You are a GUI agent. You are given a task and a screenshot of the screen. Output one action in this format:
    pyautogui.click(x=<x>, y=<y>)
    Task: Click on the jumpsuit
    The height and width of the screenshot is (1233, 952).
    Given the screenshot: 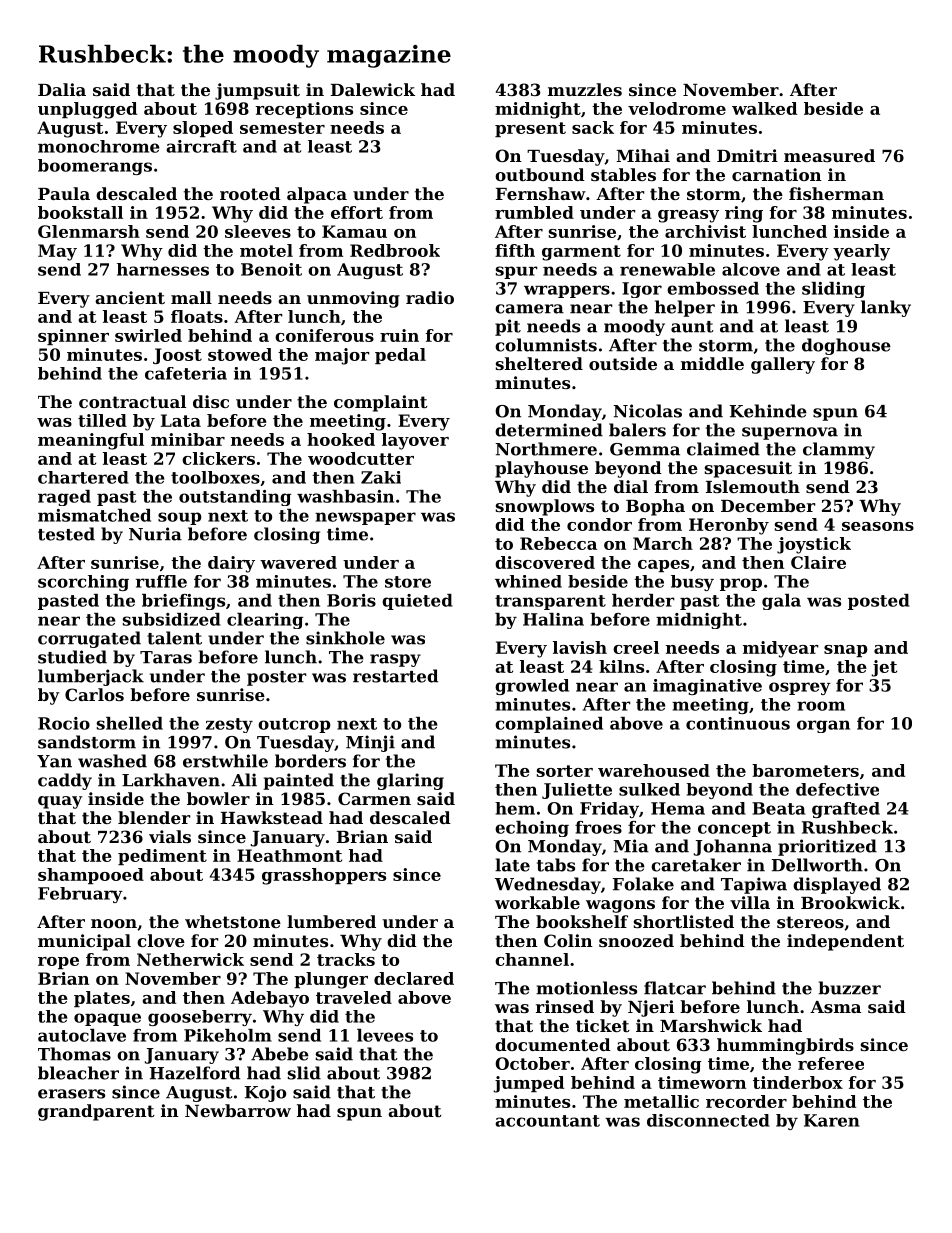 What is the action you would take?
    pyautogui.click(x=257, y=91)
